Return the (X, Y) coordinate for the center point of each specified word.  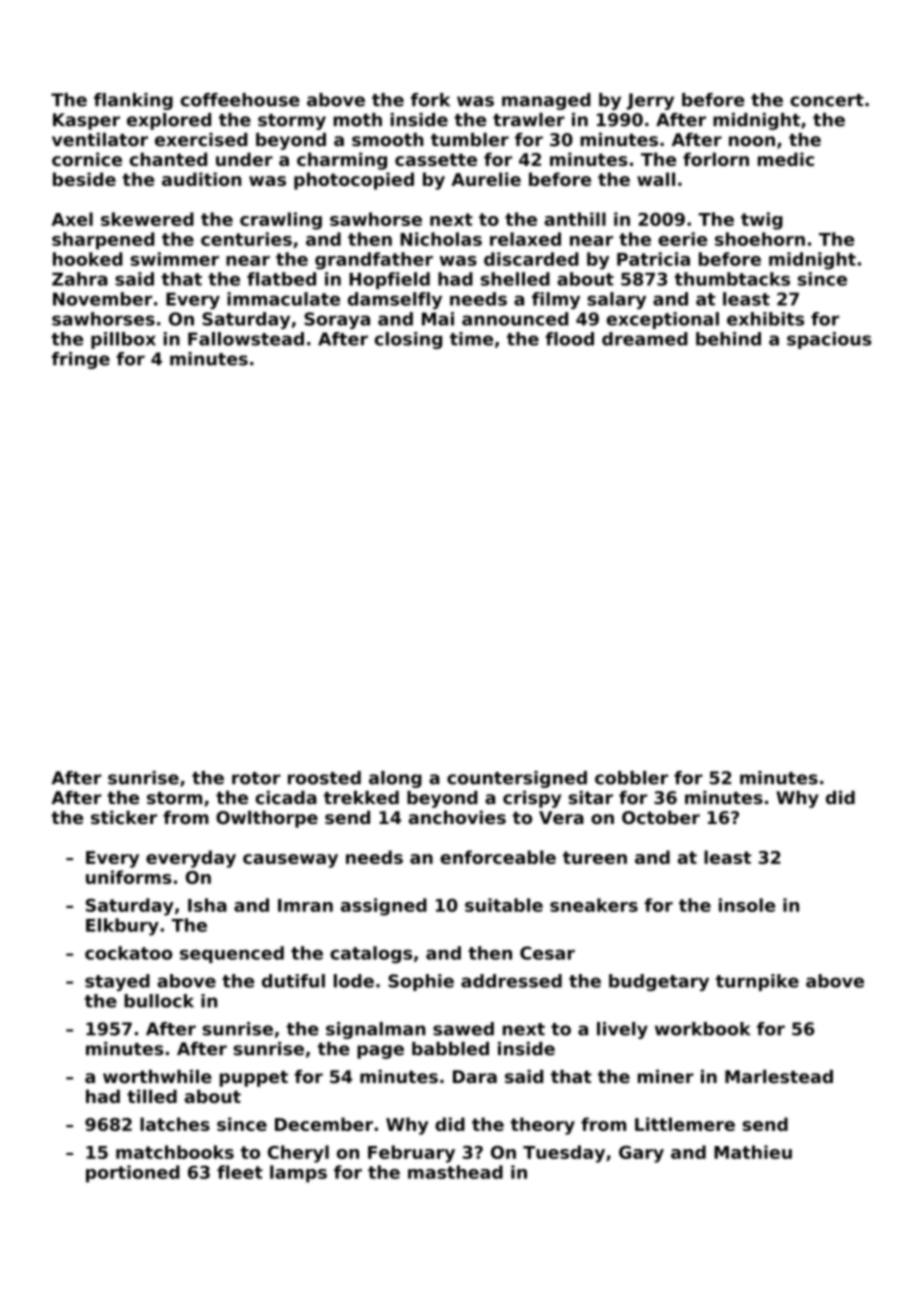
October (661, 817)
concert (827, 100)
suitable (504, 905)
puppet (254, 1079)
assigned (384, 907)
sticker (124, 817)
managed (546, 101)
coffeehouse (240, 100)
